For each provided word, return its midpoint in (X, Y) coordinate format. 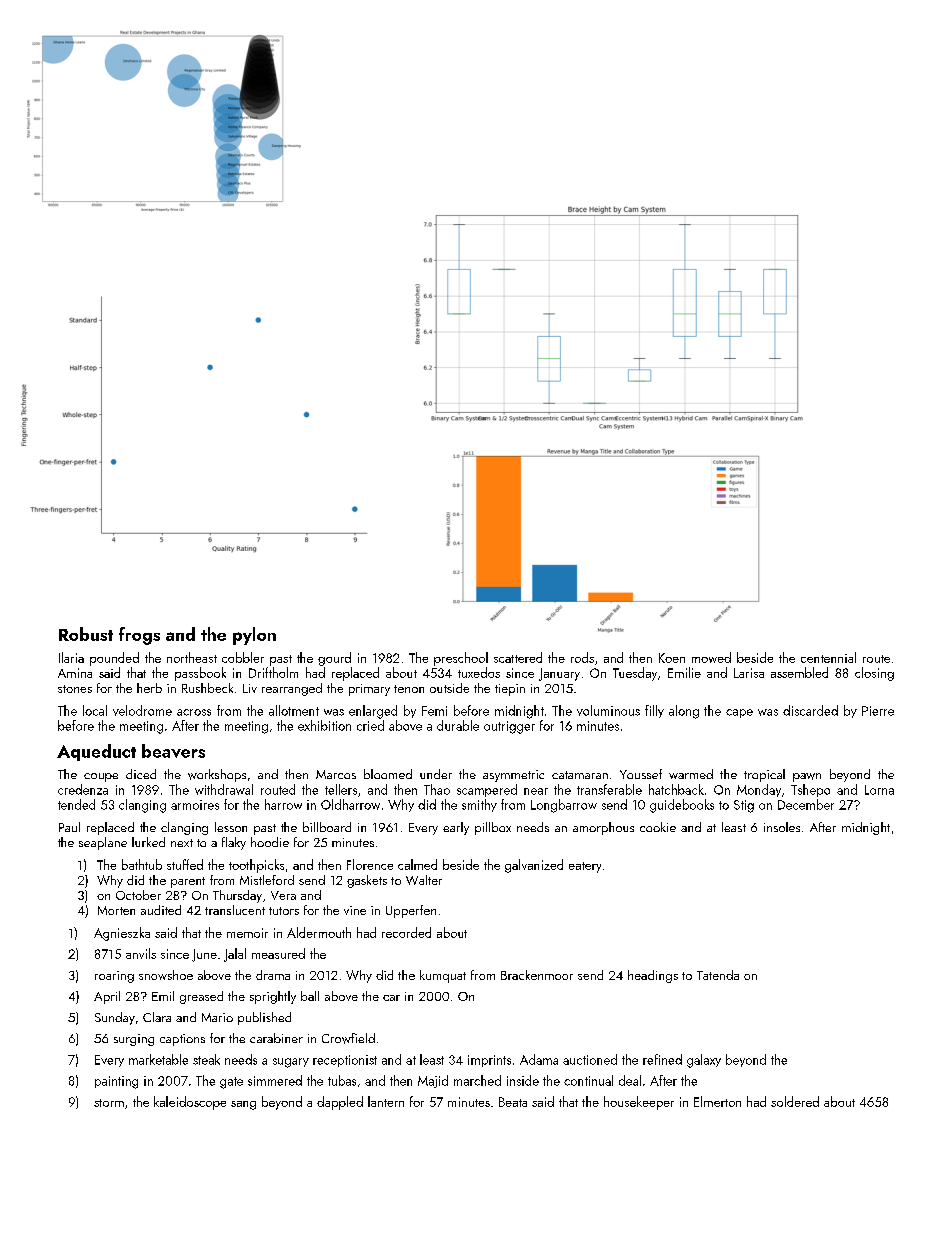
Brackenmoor (537, 975)
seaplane (103, 843)
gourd (334, 659)
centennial (828, 657)
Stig (744, 806)
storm (109, 1103)
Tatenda (718, 975)
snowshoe (166, 975)
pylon (254, 636)
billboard (327, 827)
